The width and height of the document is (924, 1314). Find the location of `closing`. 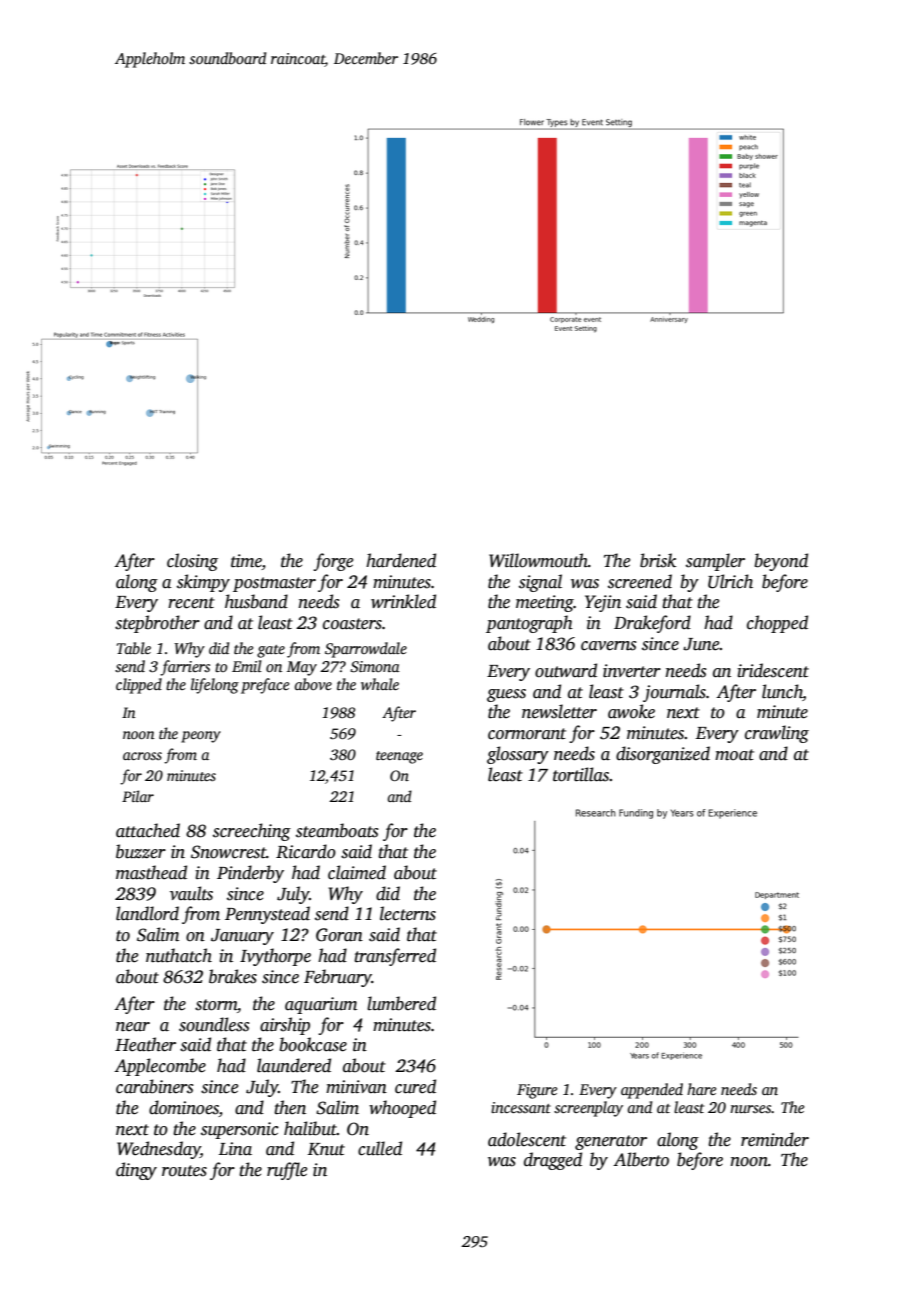

closing is located at coordinates (192, 562).
